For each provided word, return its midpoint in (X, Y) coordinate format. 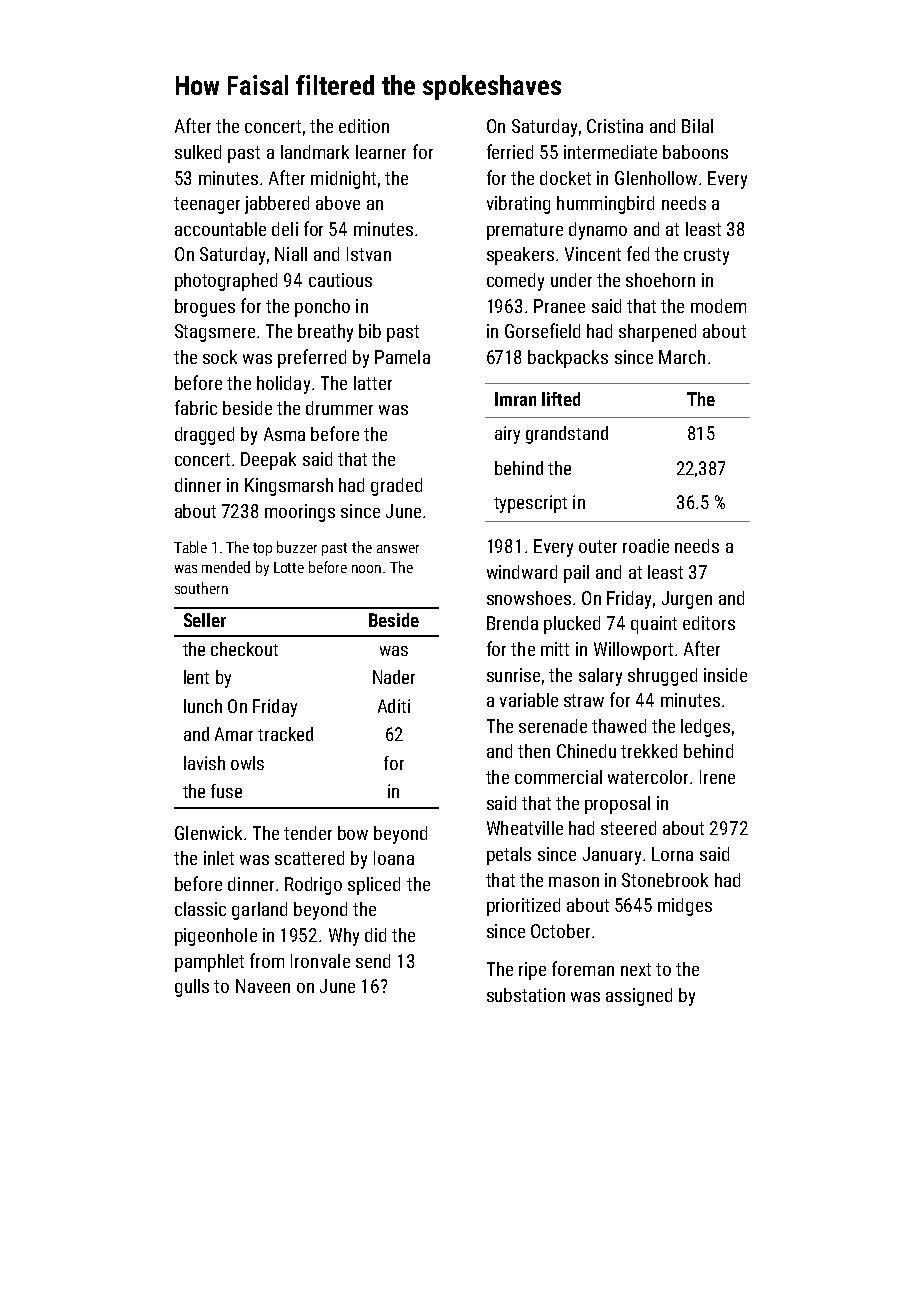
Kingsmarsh (289, 487)
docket (565, 178)
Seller (205, 620)
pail (576, 574)
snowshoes (529, 598)
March (682, 357)
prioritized (523, 907)
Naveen (263, 986)
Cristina (615, 126)
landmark (315, 152)
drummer (339, 408)
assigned (639, 997)
